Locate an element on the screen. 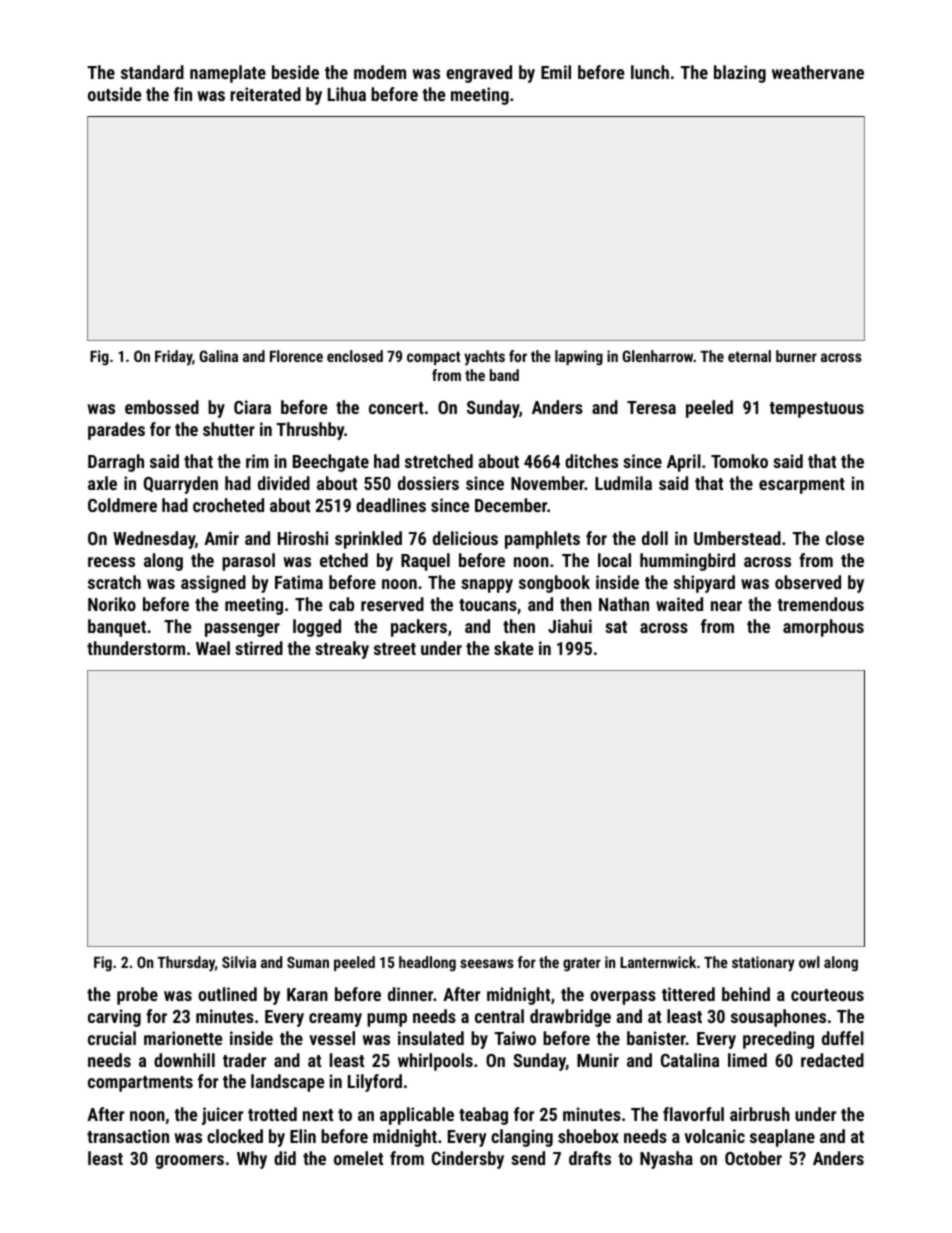 The image size is (952, 1233). weathervane is located at coordinates (818, 72).
